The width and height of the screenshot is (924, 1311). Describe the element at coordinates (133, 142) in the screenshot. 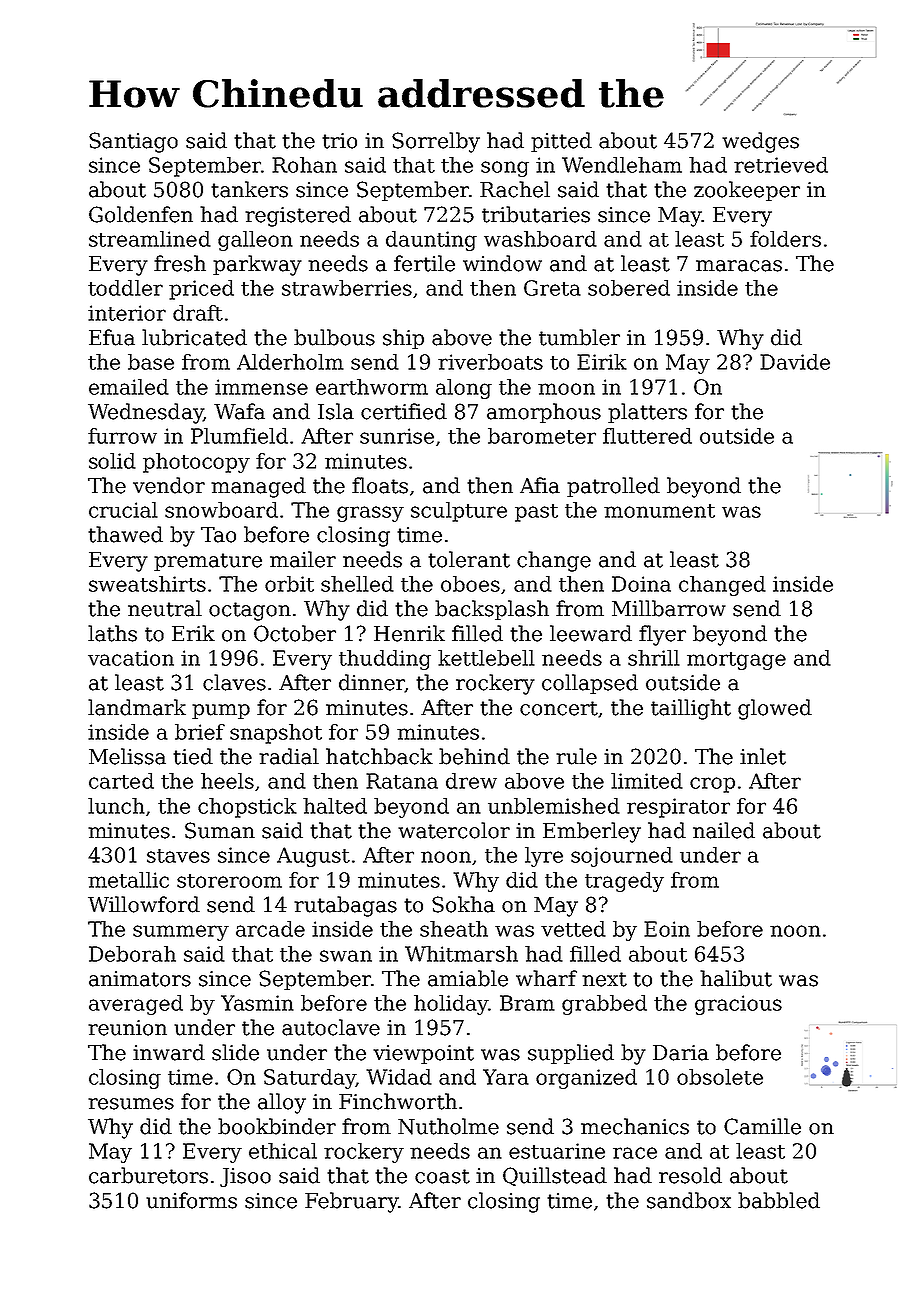

I see `Santiago` at that location.
